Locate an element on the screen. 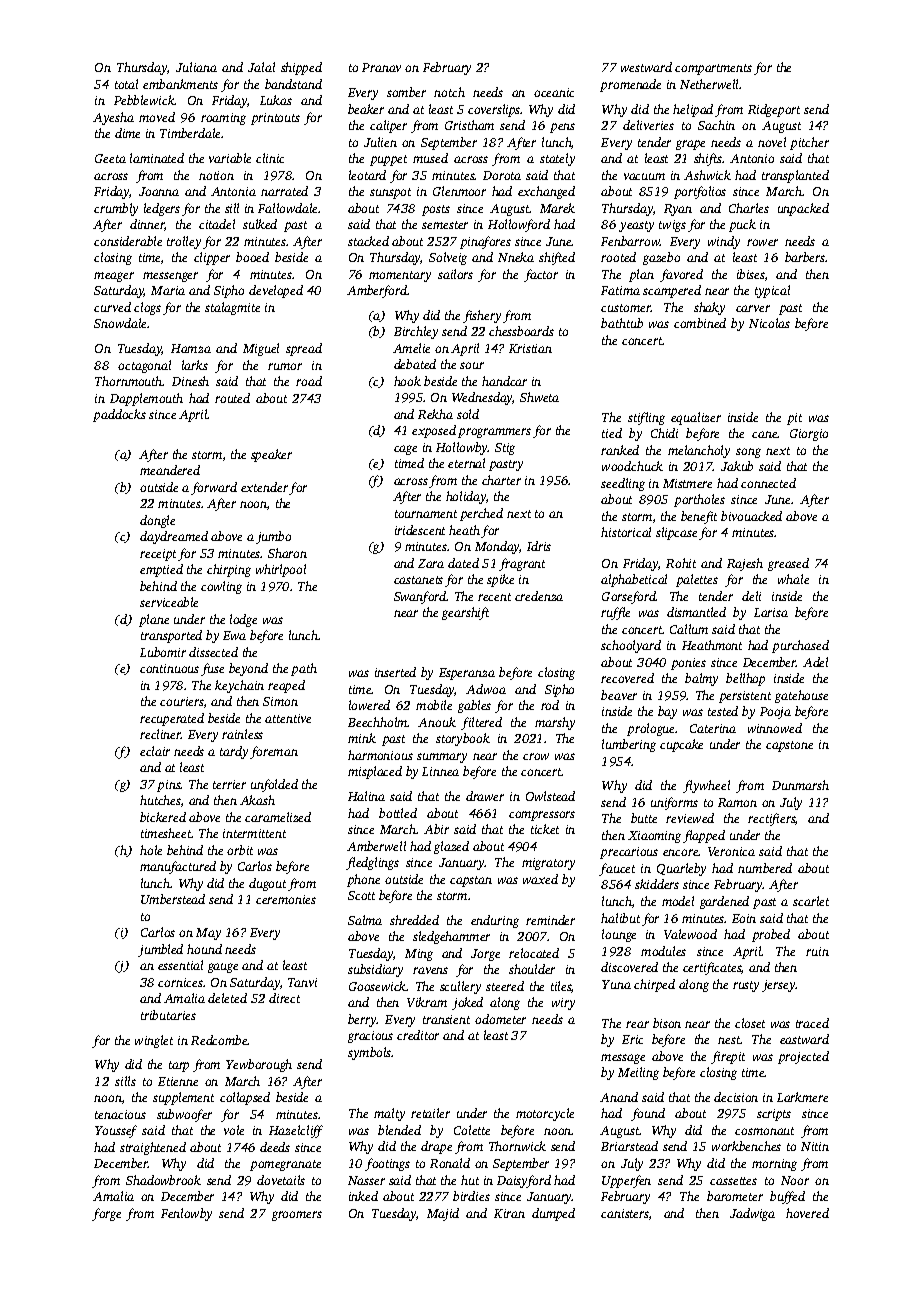  castanets is located at coordinates (418, 580).
